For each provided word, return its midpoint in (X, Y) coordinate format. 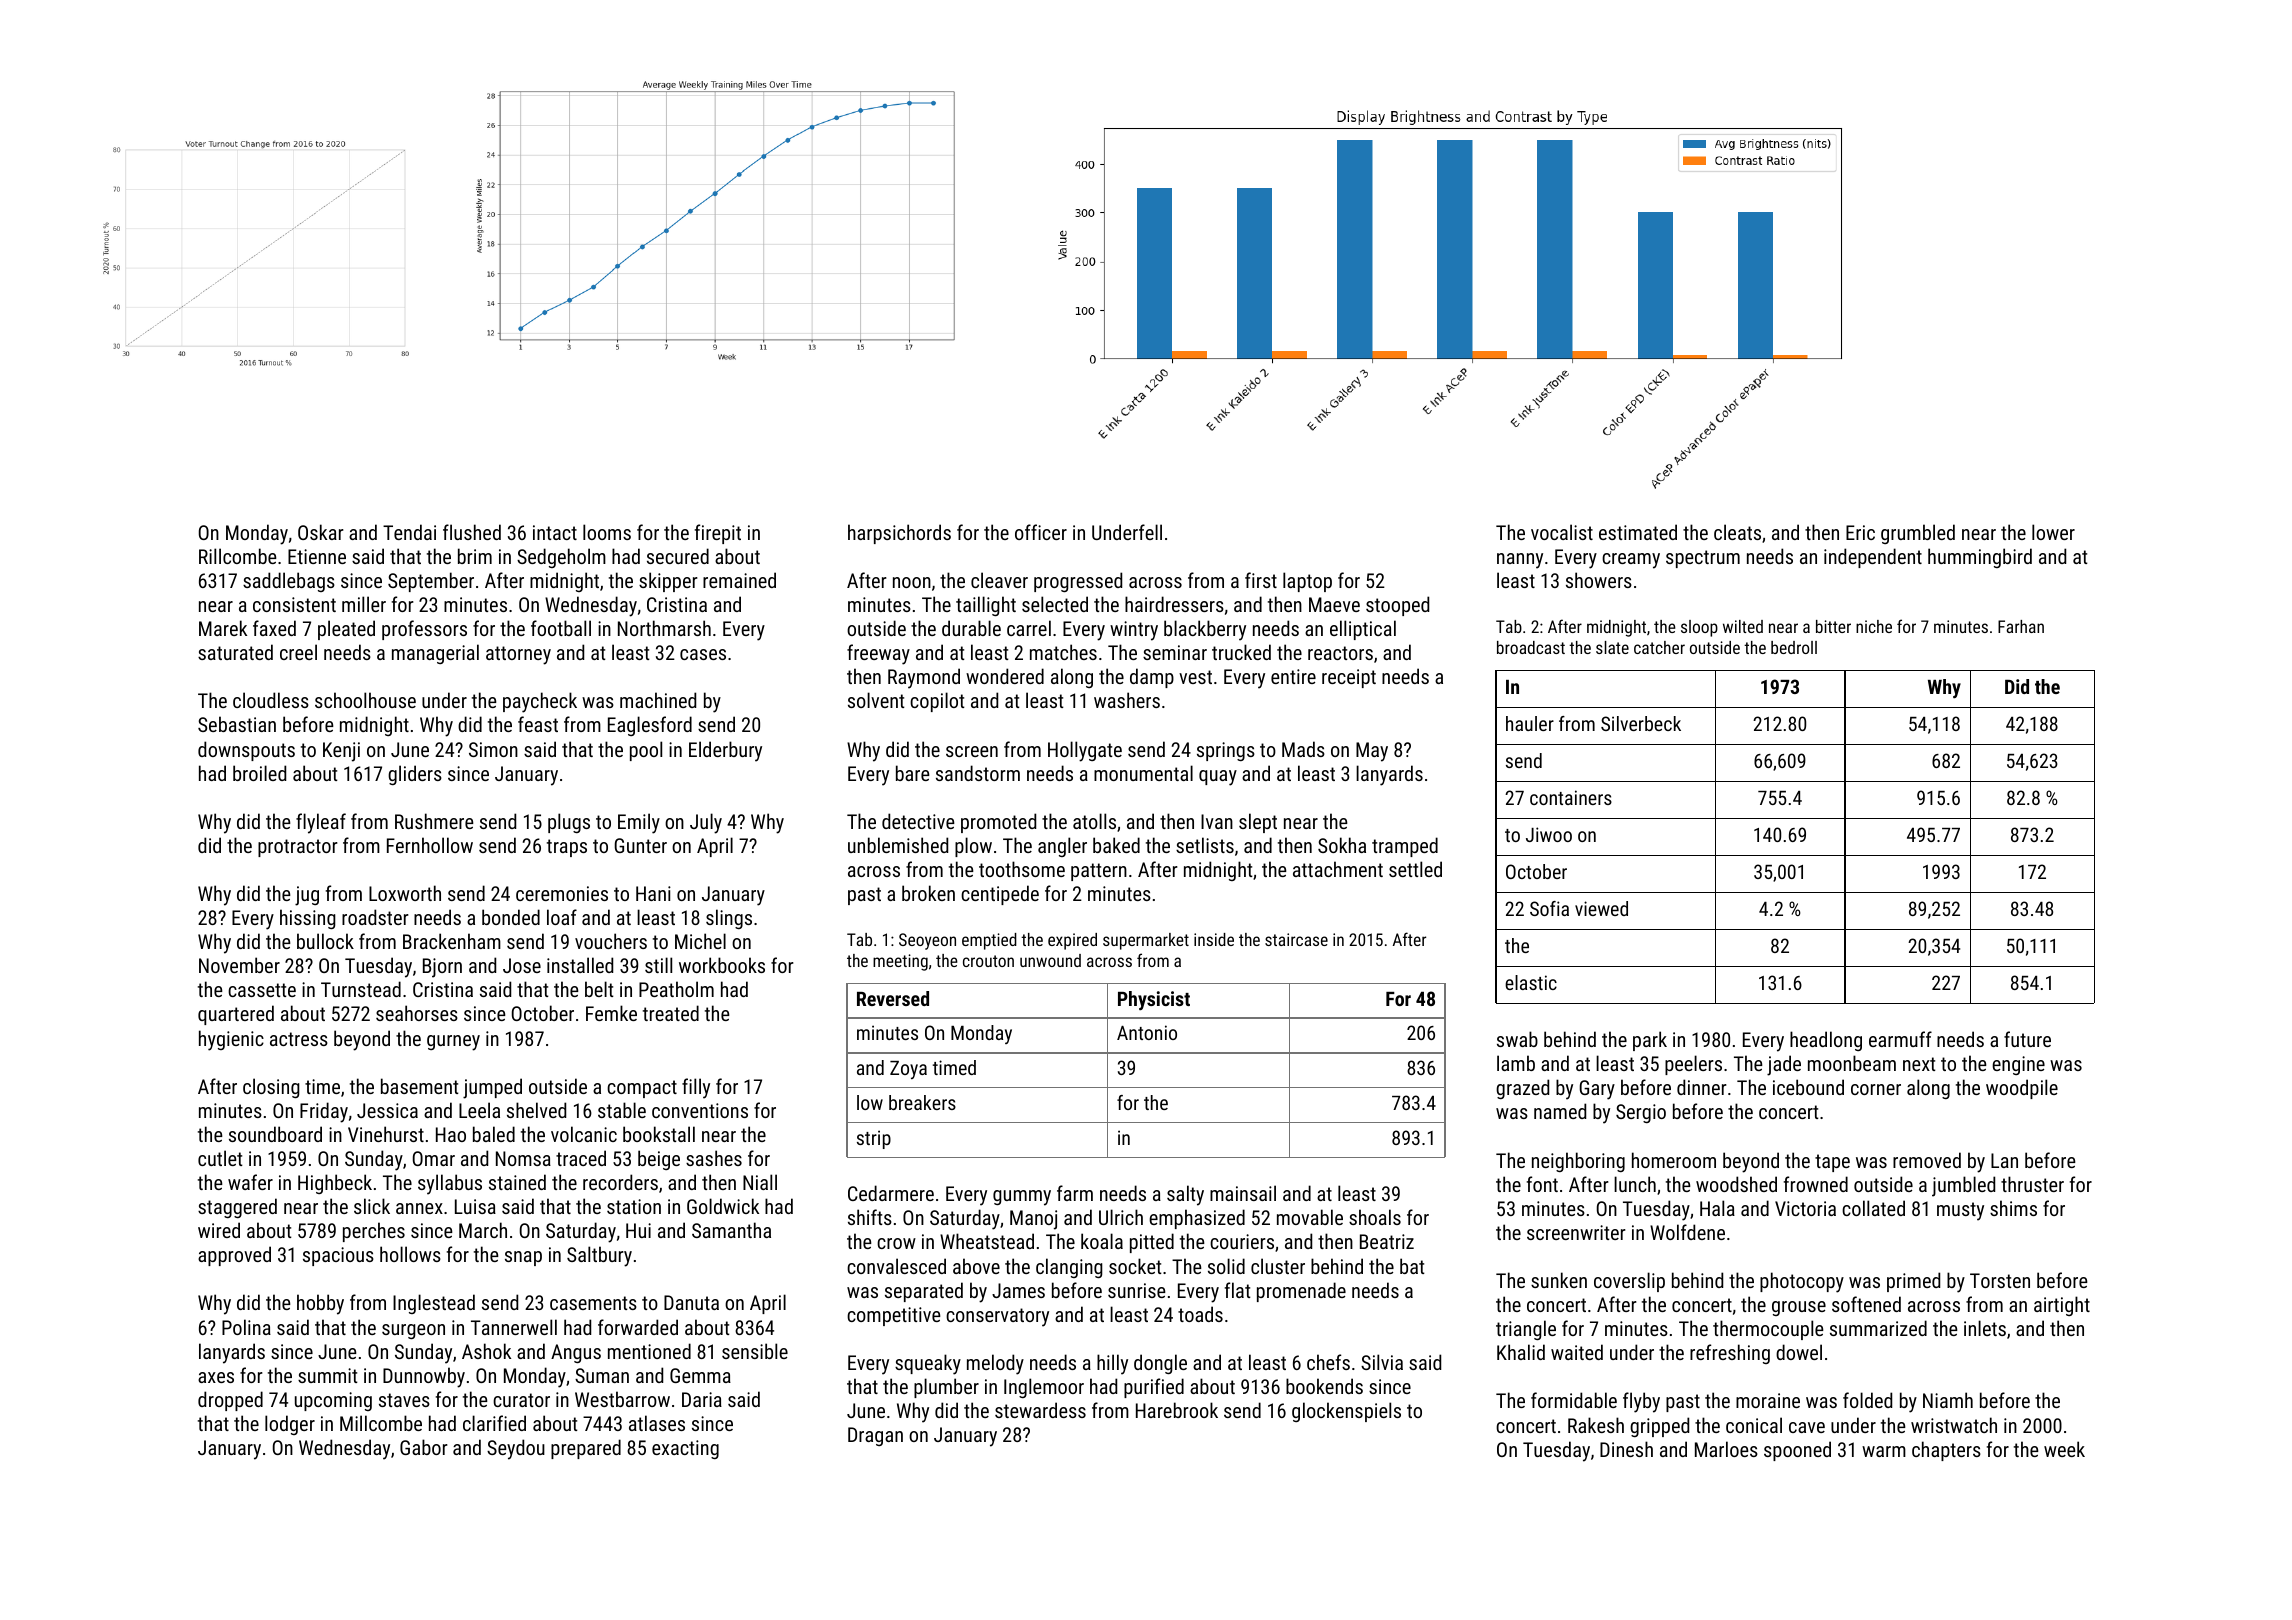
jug (307, 896)
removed (1927, 1160)
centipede (1000, 895)
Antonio (1147, 1032)
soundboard (275, 1134)
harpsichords (899, 534)
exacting (685, 1449)
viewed (1601, 908)
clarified (494, 1423)
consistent (294, 604)
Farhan (2021, 626)
